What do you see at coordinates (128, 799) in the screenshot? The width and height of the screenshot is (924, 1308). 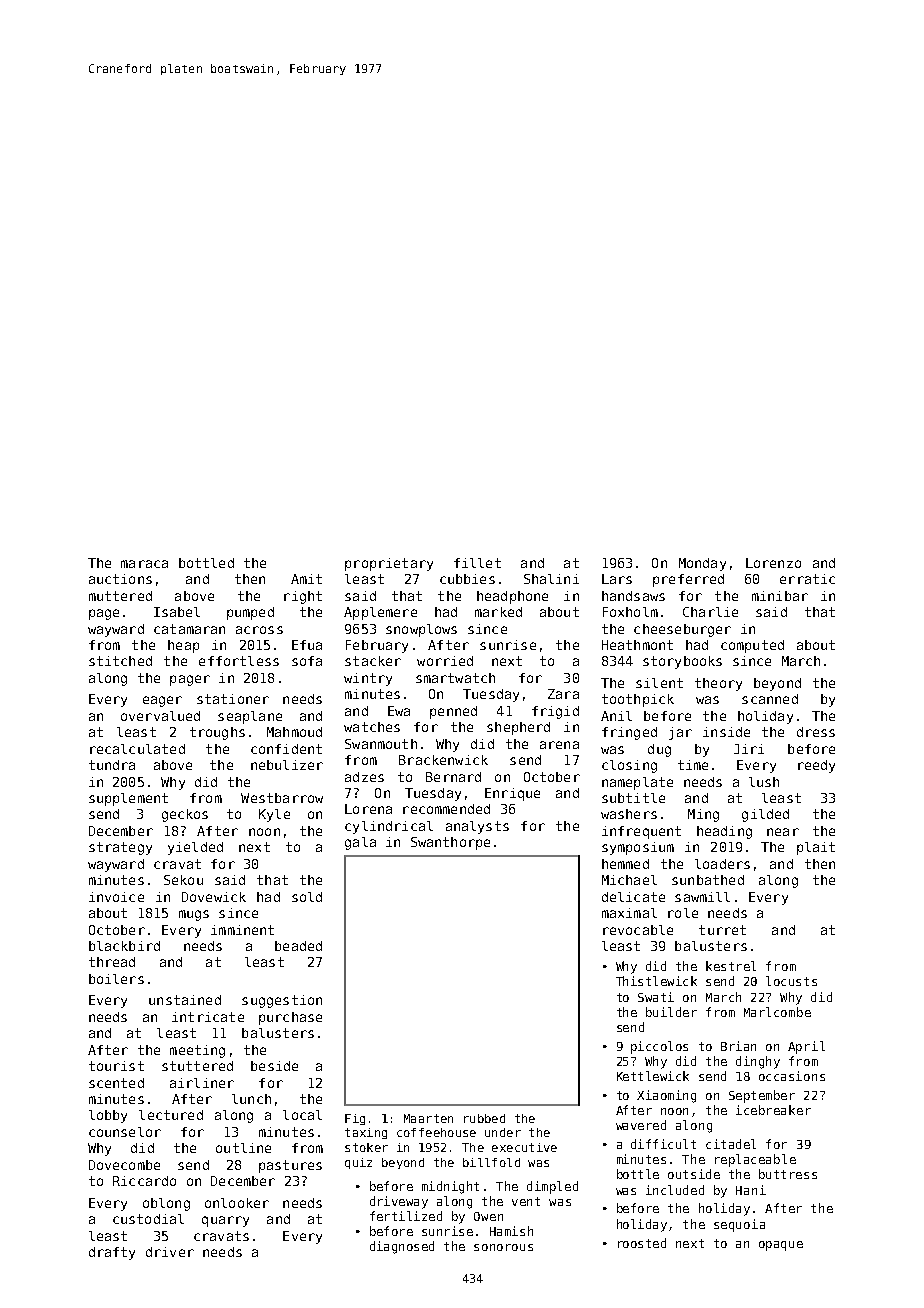 I see `supplement` at bounding box center [128, 799].
